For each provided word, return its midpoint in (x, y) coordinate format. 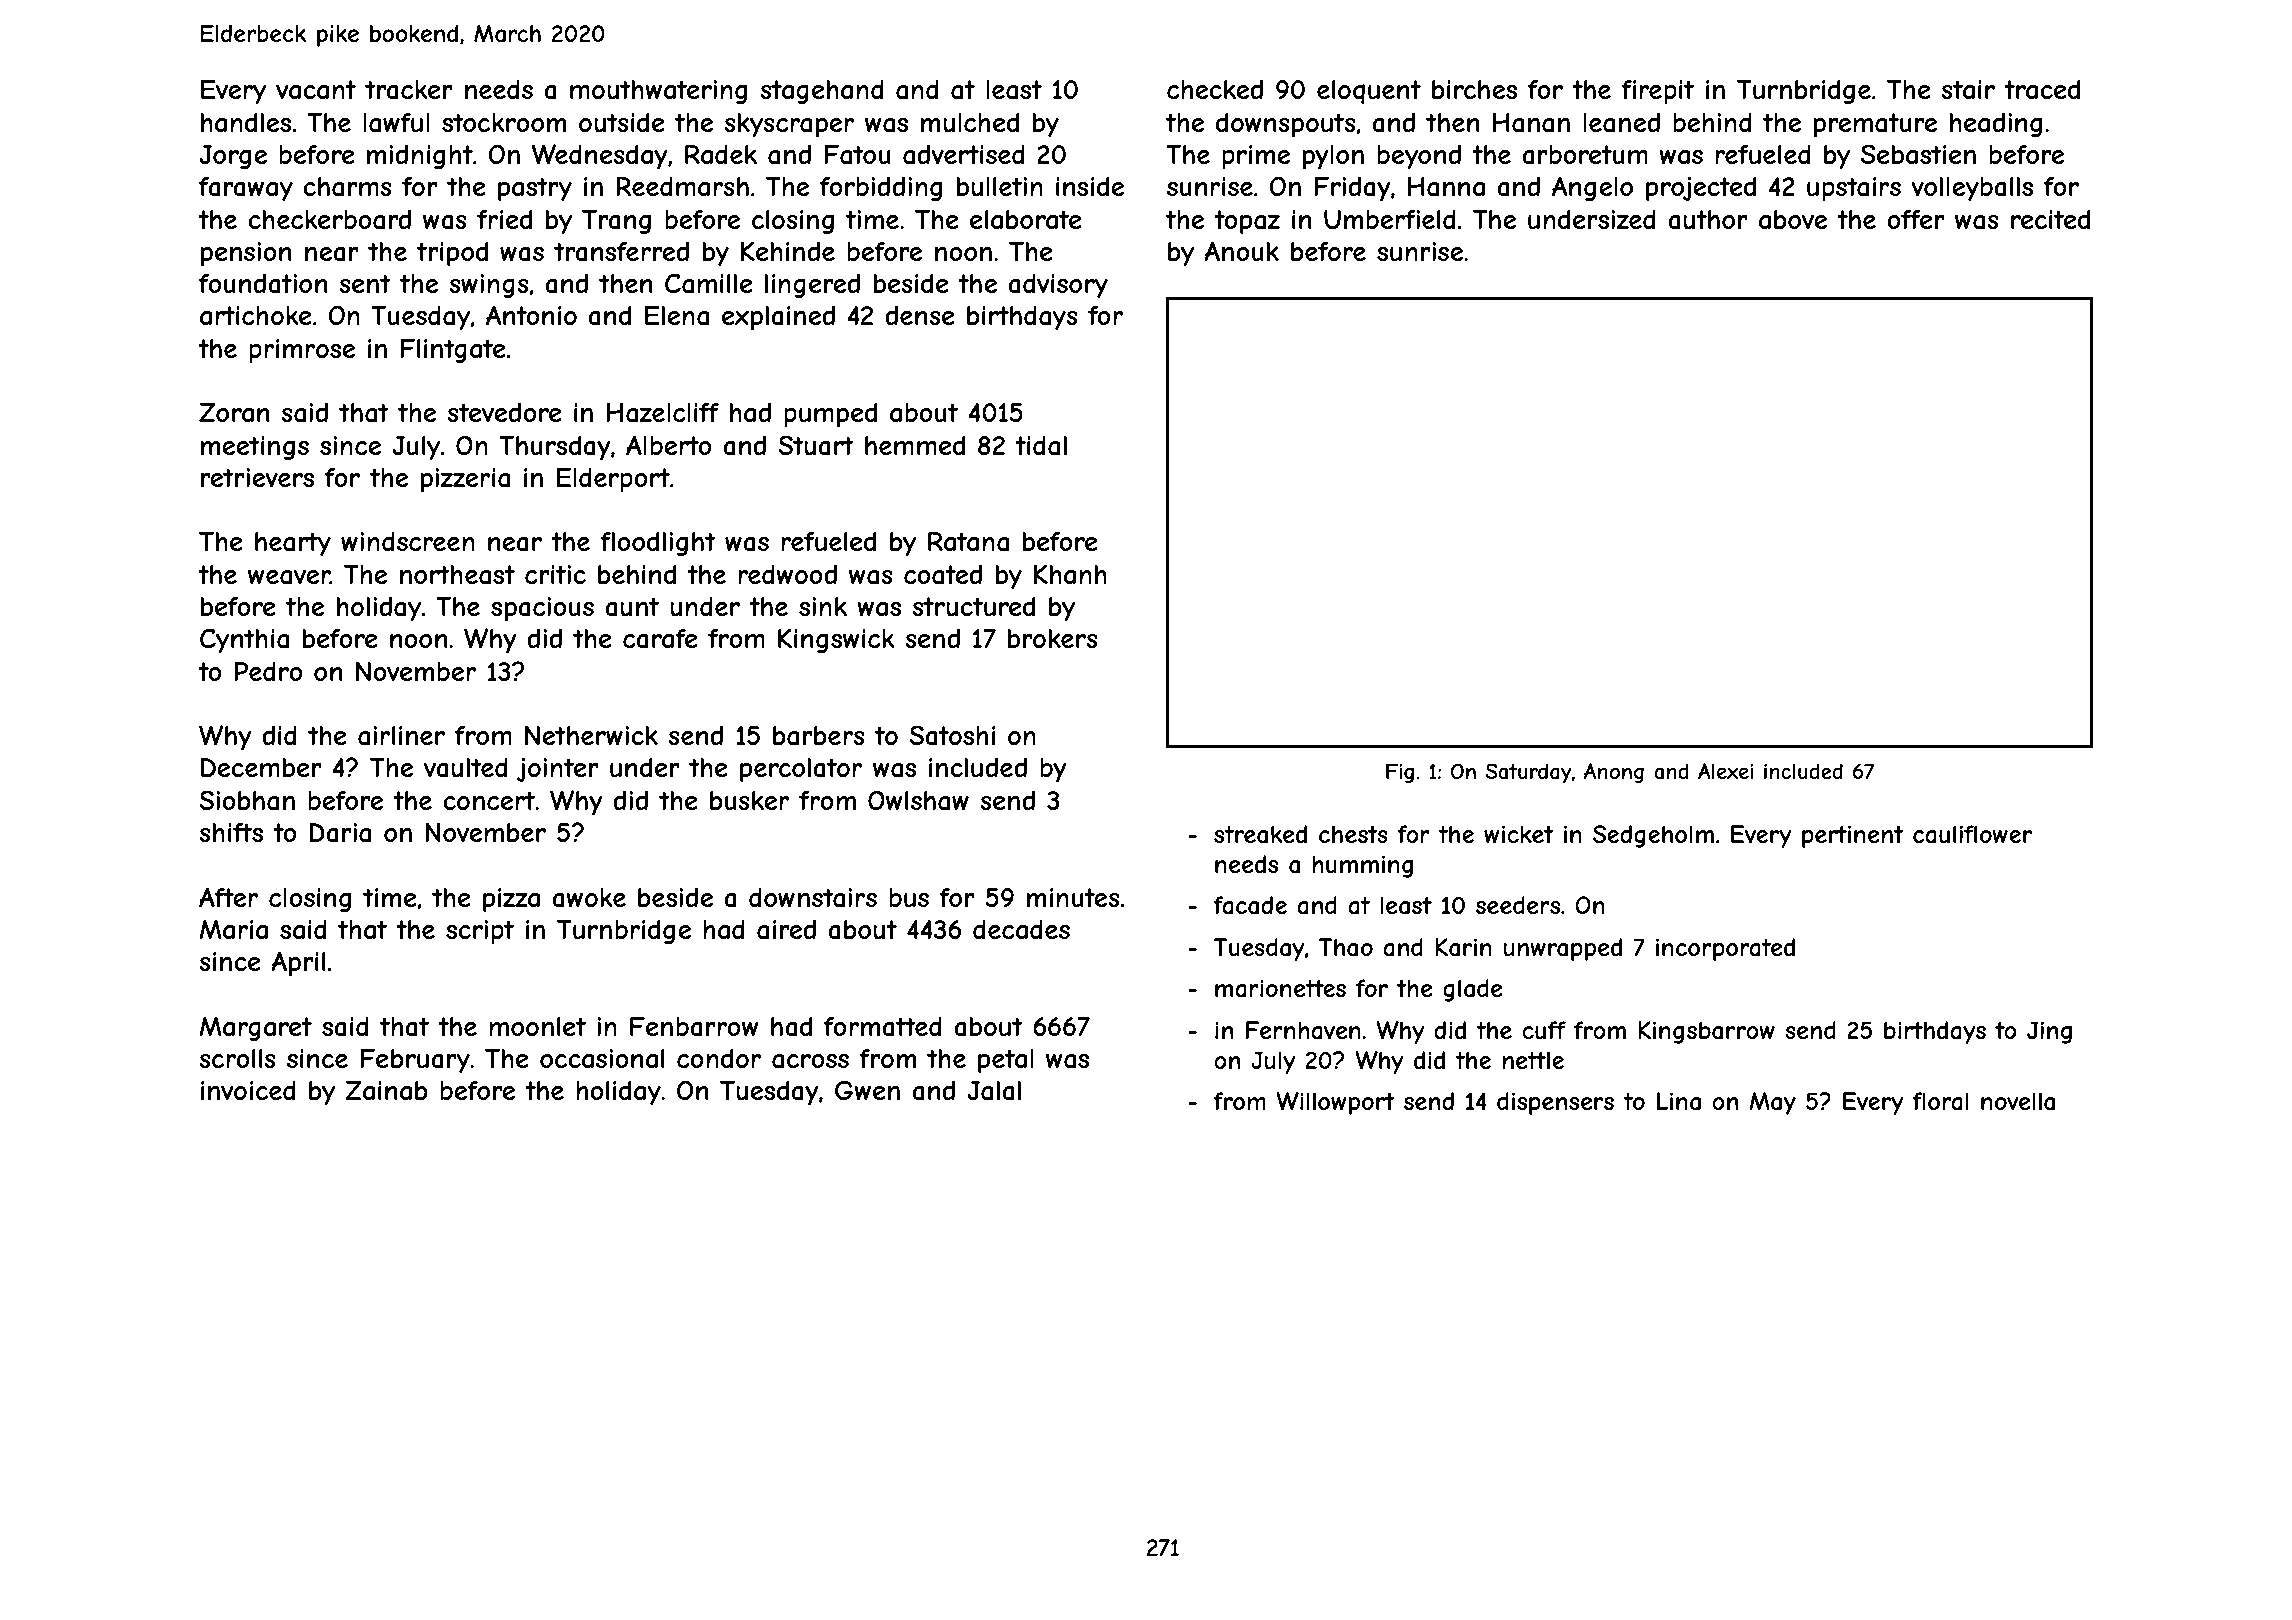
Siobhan (247, 800)
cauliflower (1972, 834)
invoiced (248, 1090)
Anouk (1241, 251)
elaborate (1026, 220)
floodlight (658, 544)
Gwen (867, 1090)
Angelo (1592, 188)
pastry (535, 189)
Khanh (1070, 575)
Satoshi (952, 735)
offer (1916, 219)
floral (1940, 1101)
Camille (709, 283)
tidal (1041, 446)
